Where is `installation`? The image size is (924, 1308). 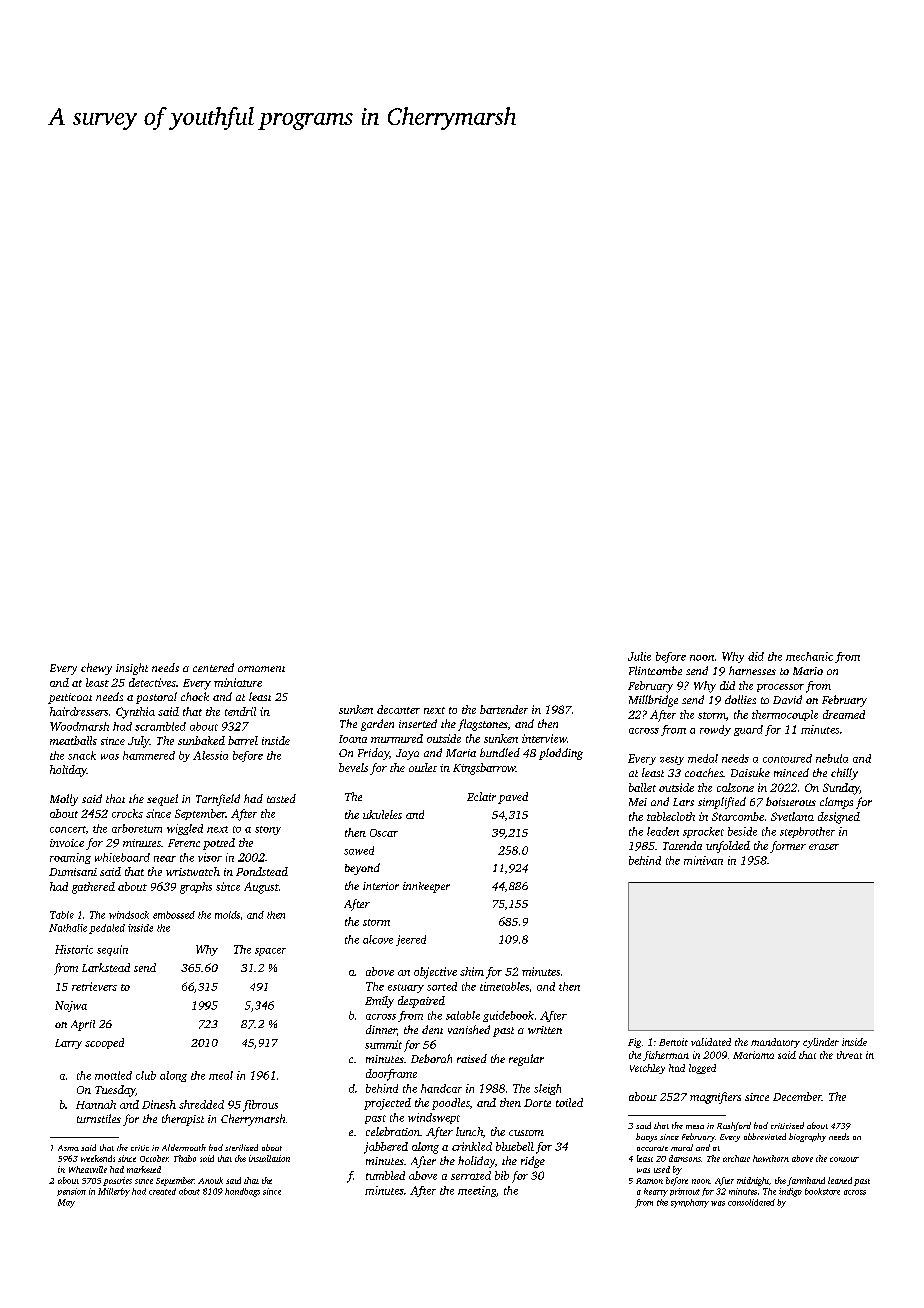
installation is located at coordinates (269, 1158).
